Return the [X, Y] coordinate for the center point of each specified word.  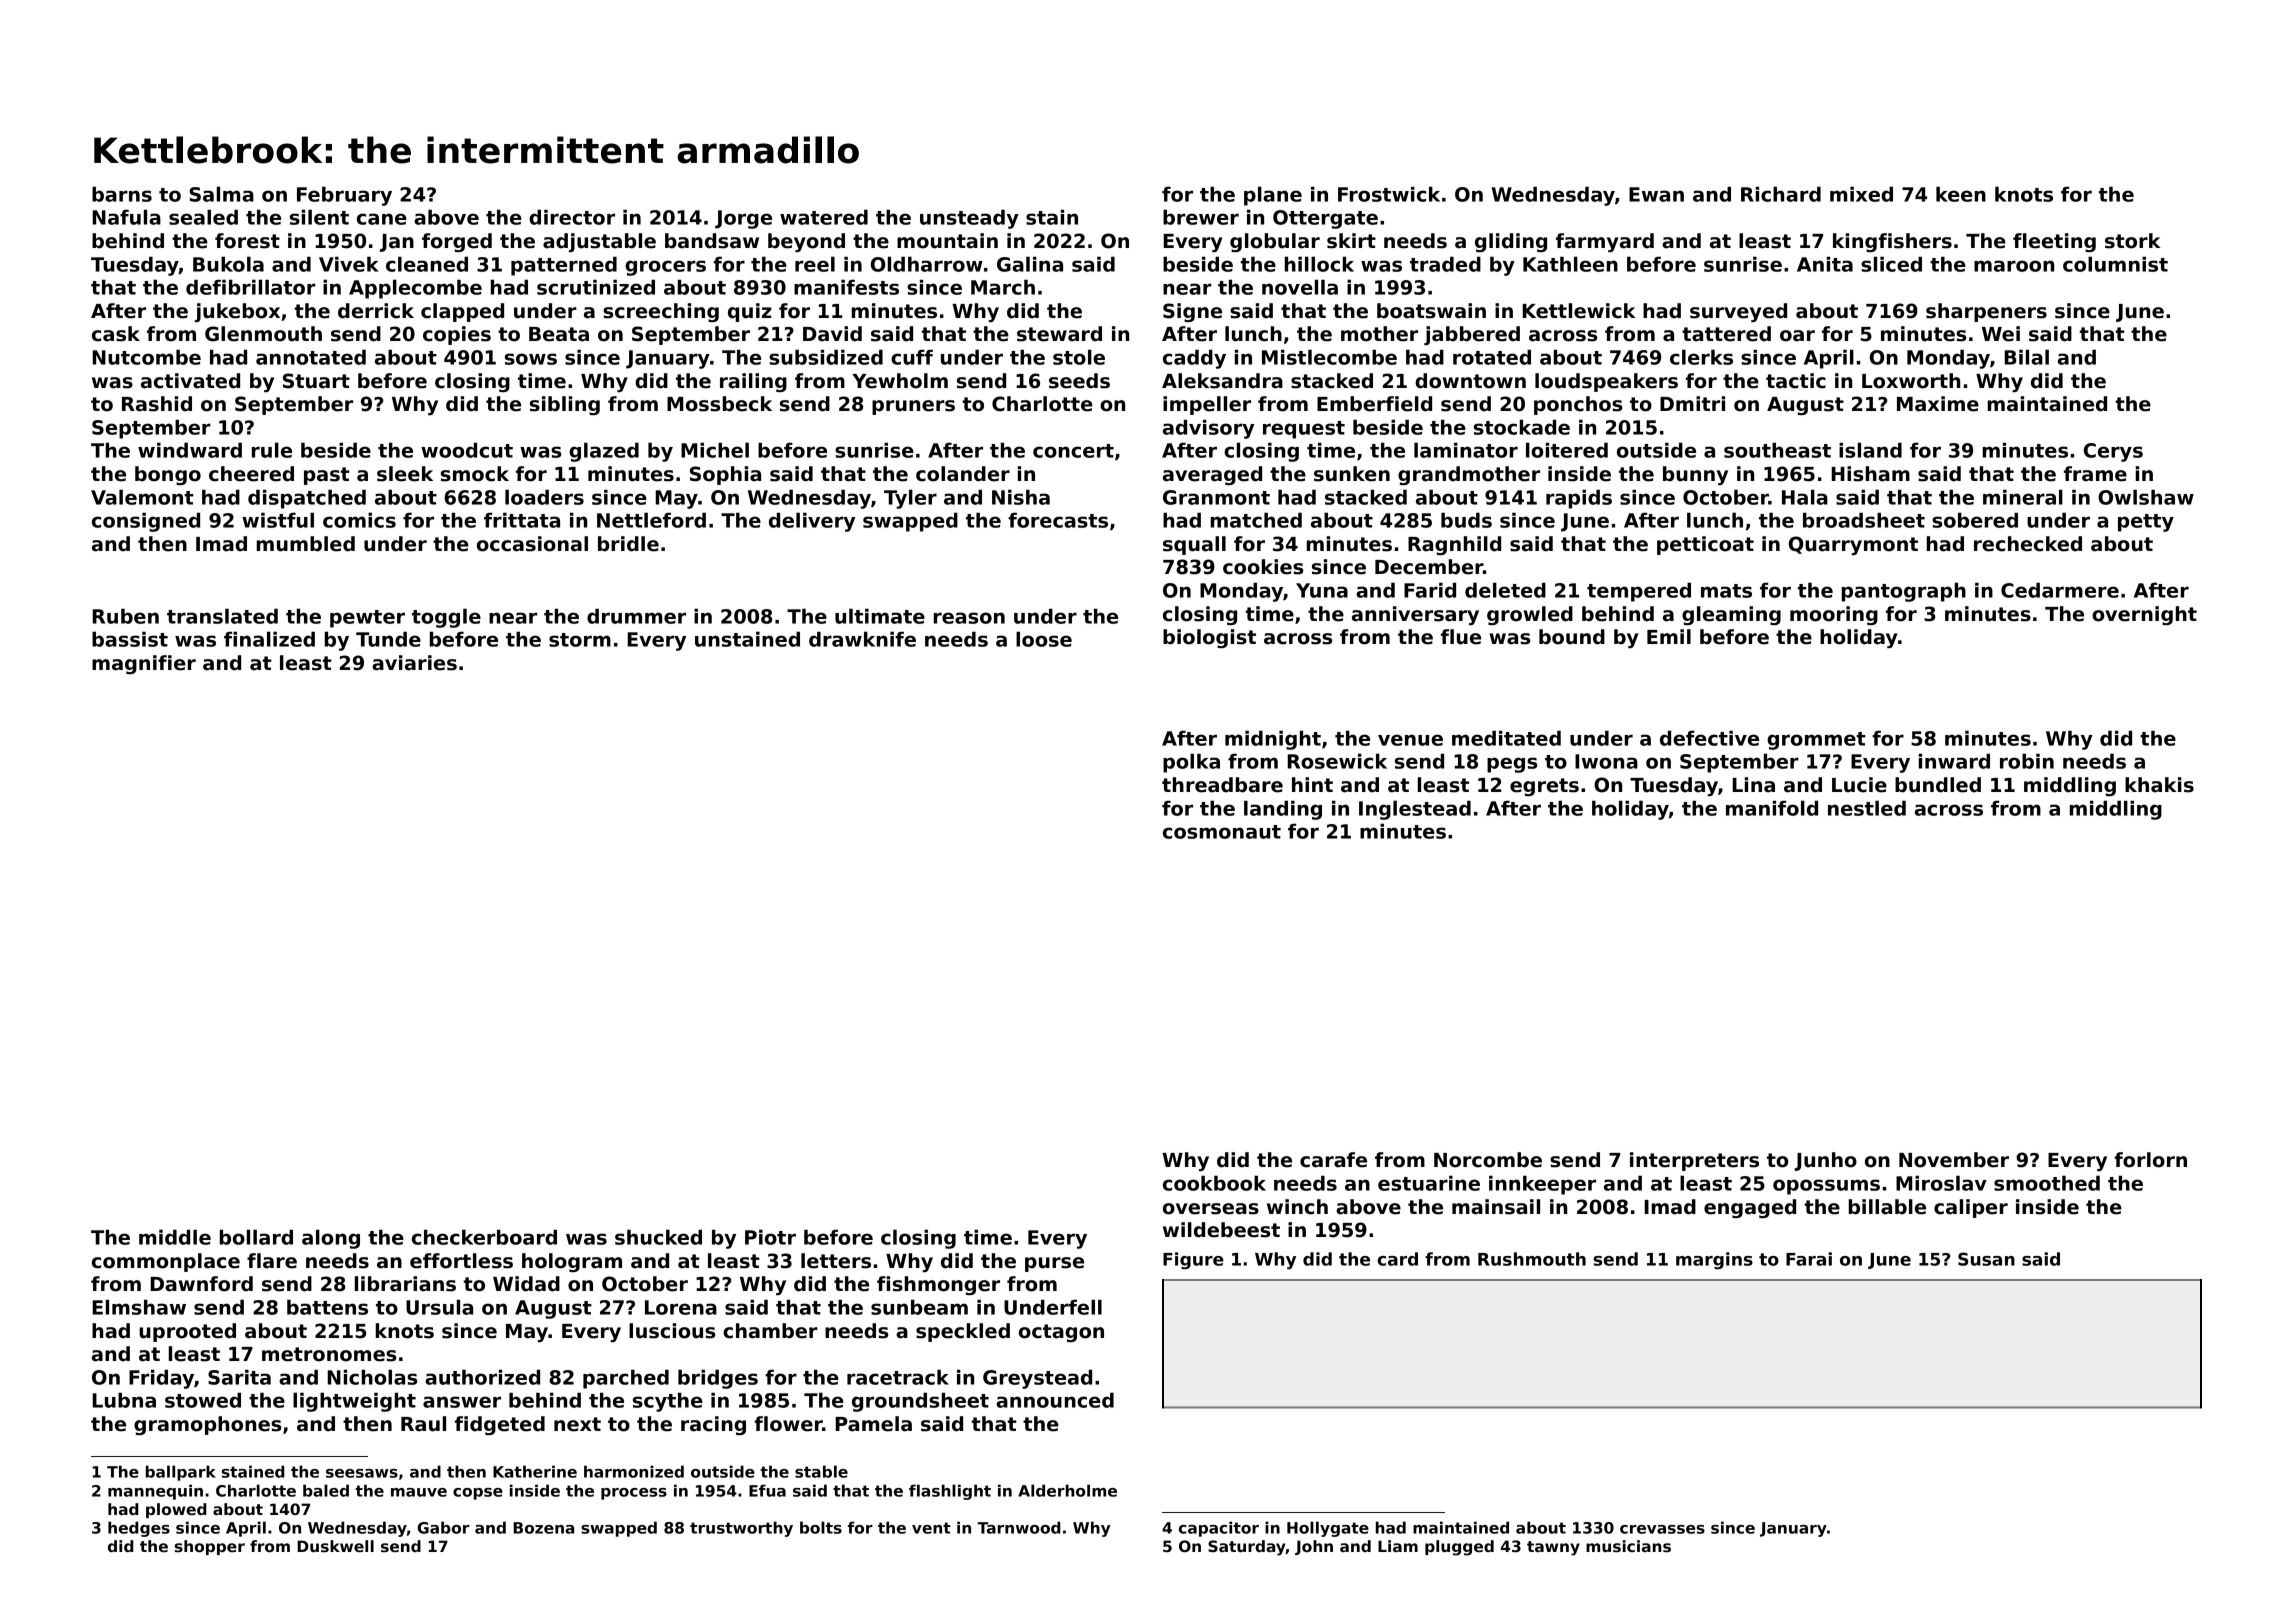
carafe [1333, 1160]
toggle [446, 618]
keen [1961, 194]
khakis [2159, 785]
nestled [1867, 808]
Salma [221, 194]
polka [1191, 763]
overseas [1211, 1209]
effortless [461, 1261]
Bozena [543, 1528]
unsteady [969, 219]
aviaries [414, 663]
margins [1714, 1261]
